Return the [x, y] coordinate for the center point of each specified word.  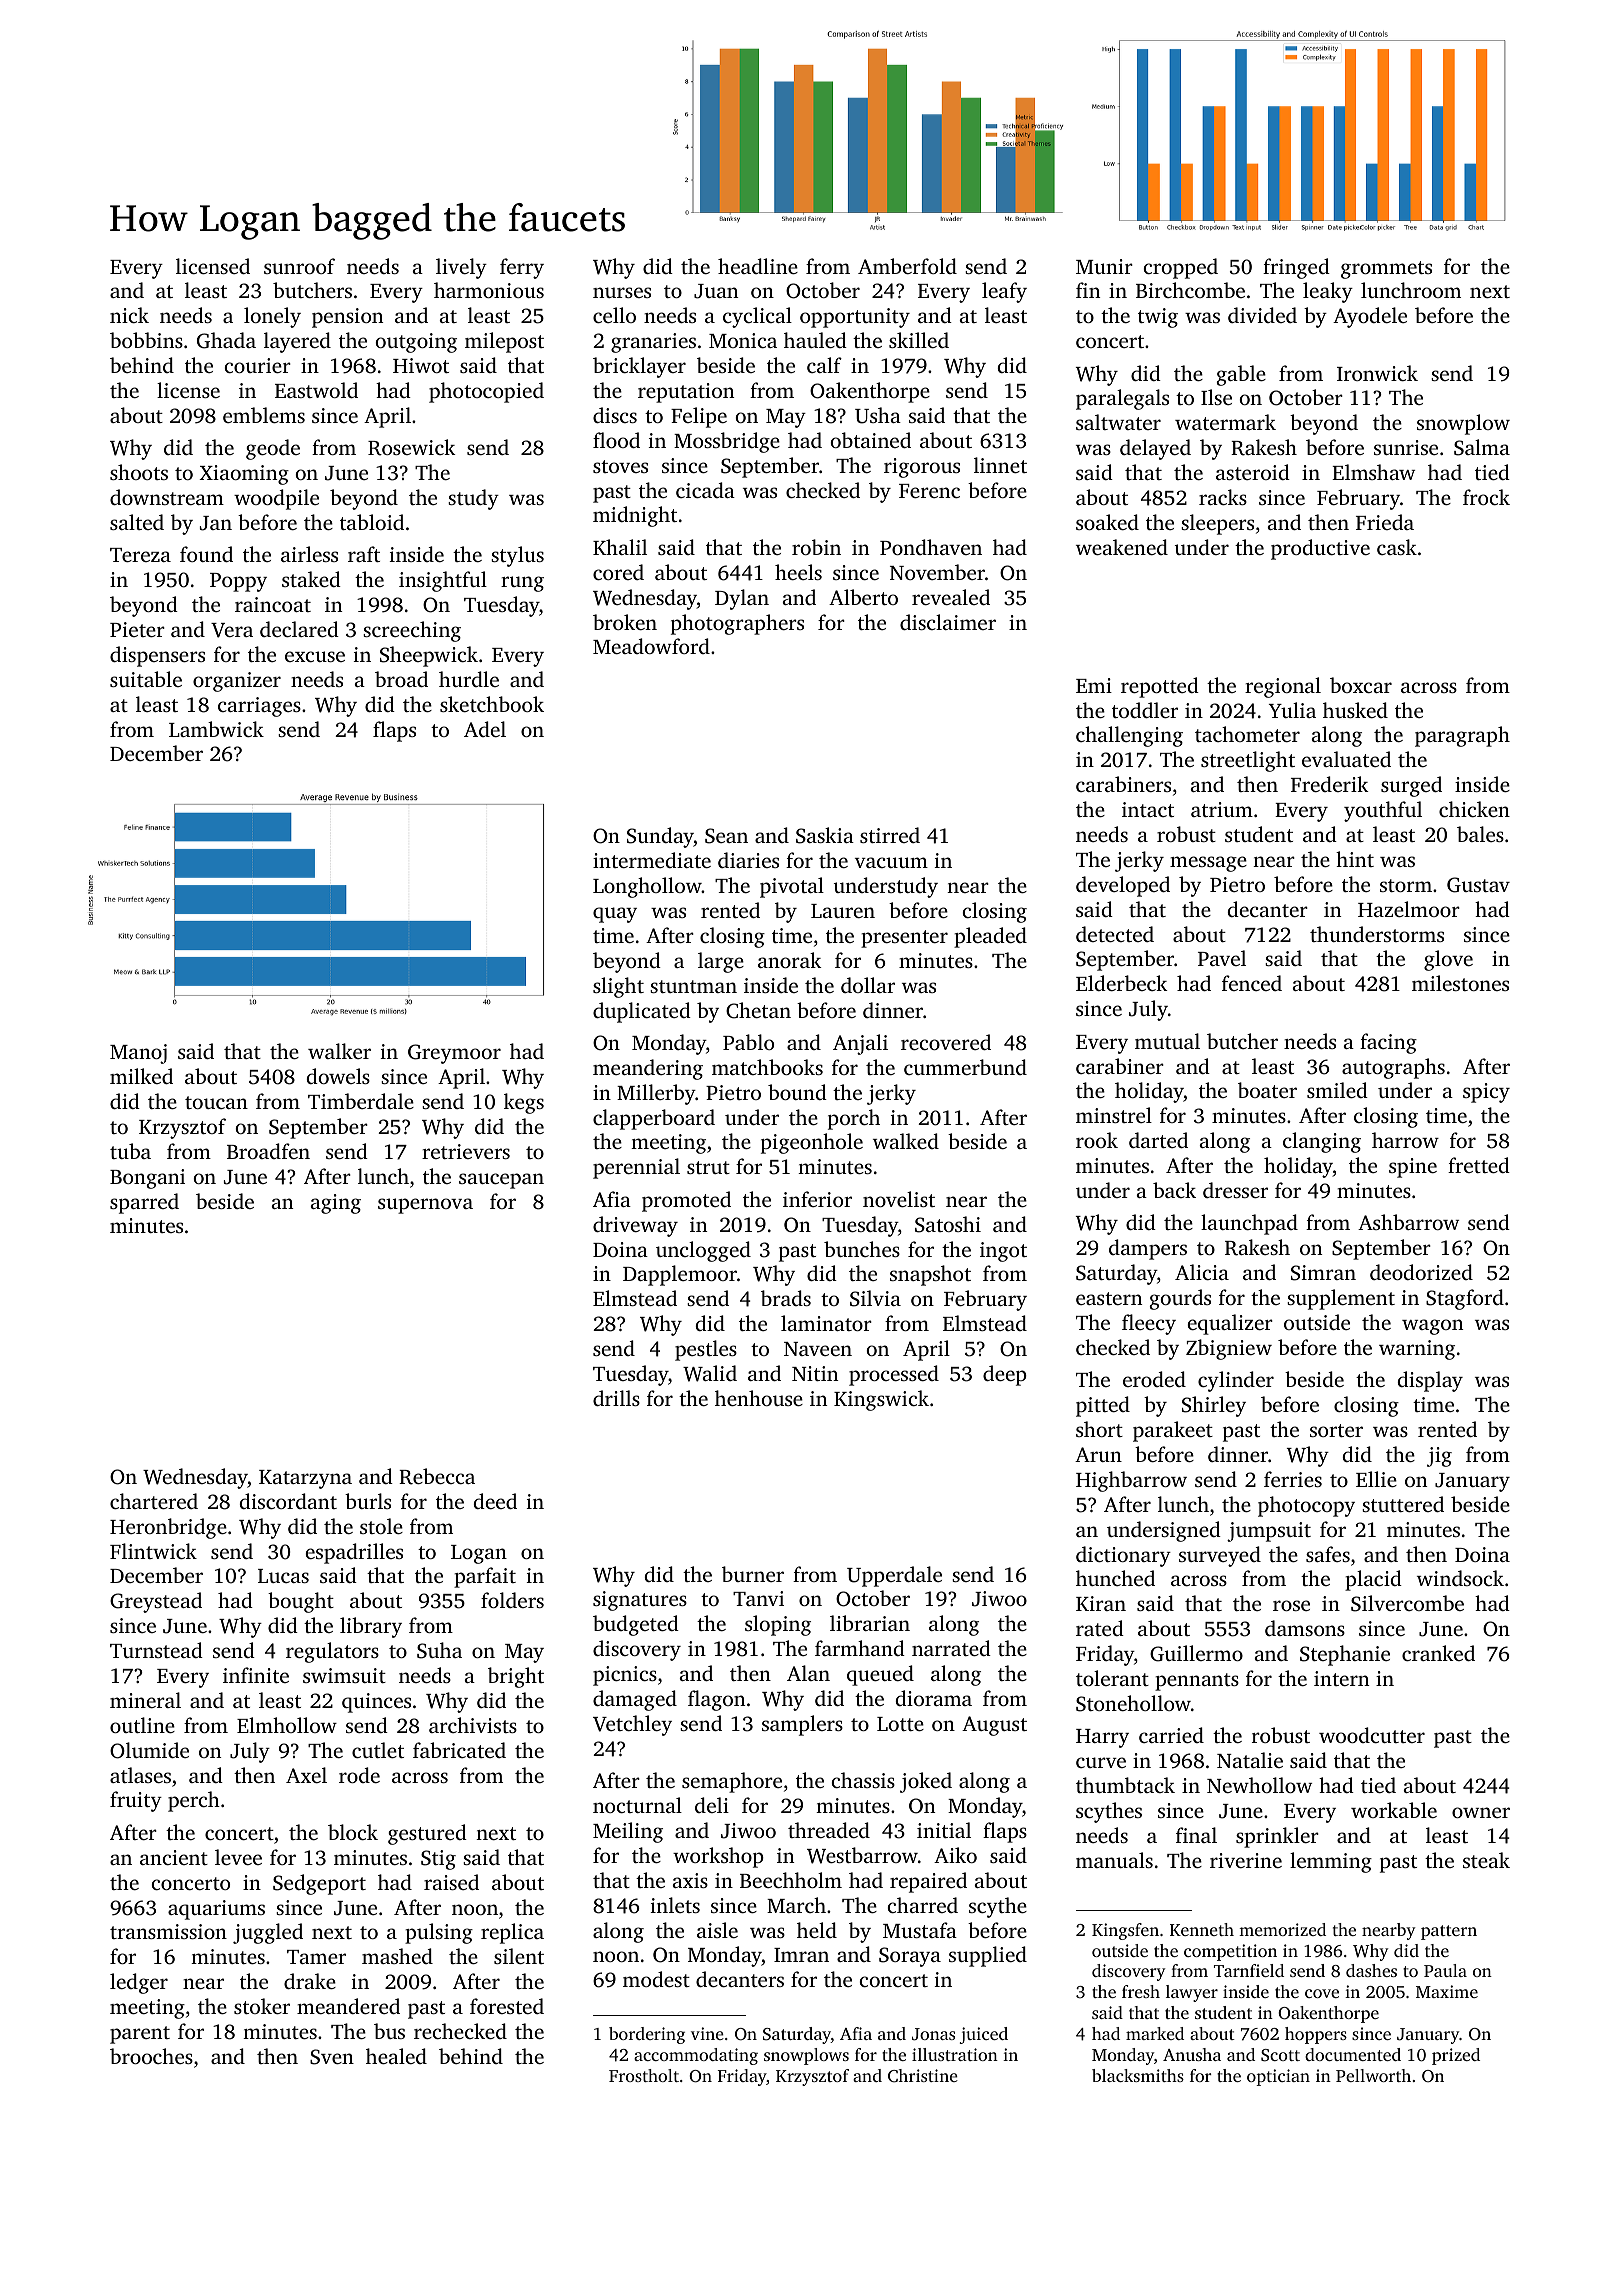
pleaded [990, 937]
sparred [144, 1203]
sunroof [299, 266]
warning [1417, 1350]
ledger [139, 1983]
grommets [1386, 270]
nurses [622, 292]
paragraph [1462, 736]
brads [786, 1298]
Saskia [825, 835]
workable [1394, 1810]
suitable [146, 679]
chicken [1474, 809]
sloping [778, 1625]
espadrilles [354, 1553]
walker [339, 1051]
